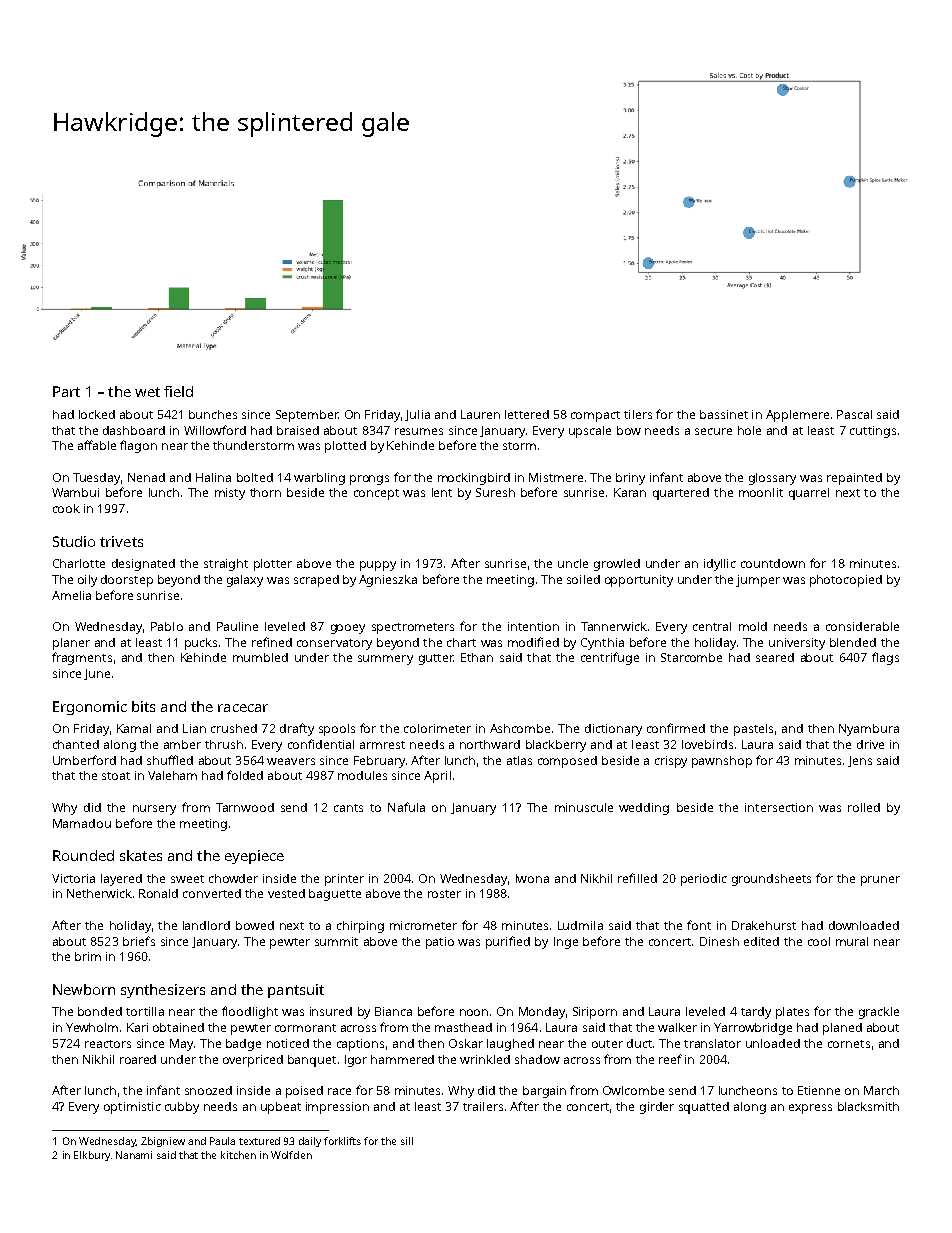 The image size is (952, 1233). I want to click on optimistic, so click(132, 1108).
